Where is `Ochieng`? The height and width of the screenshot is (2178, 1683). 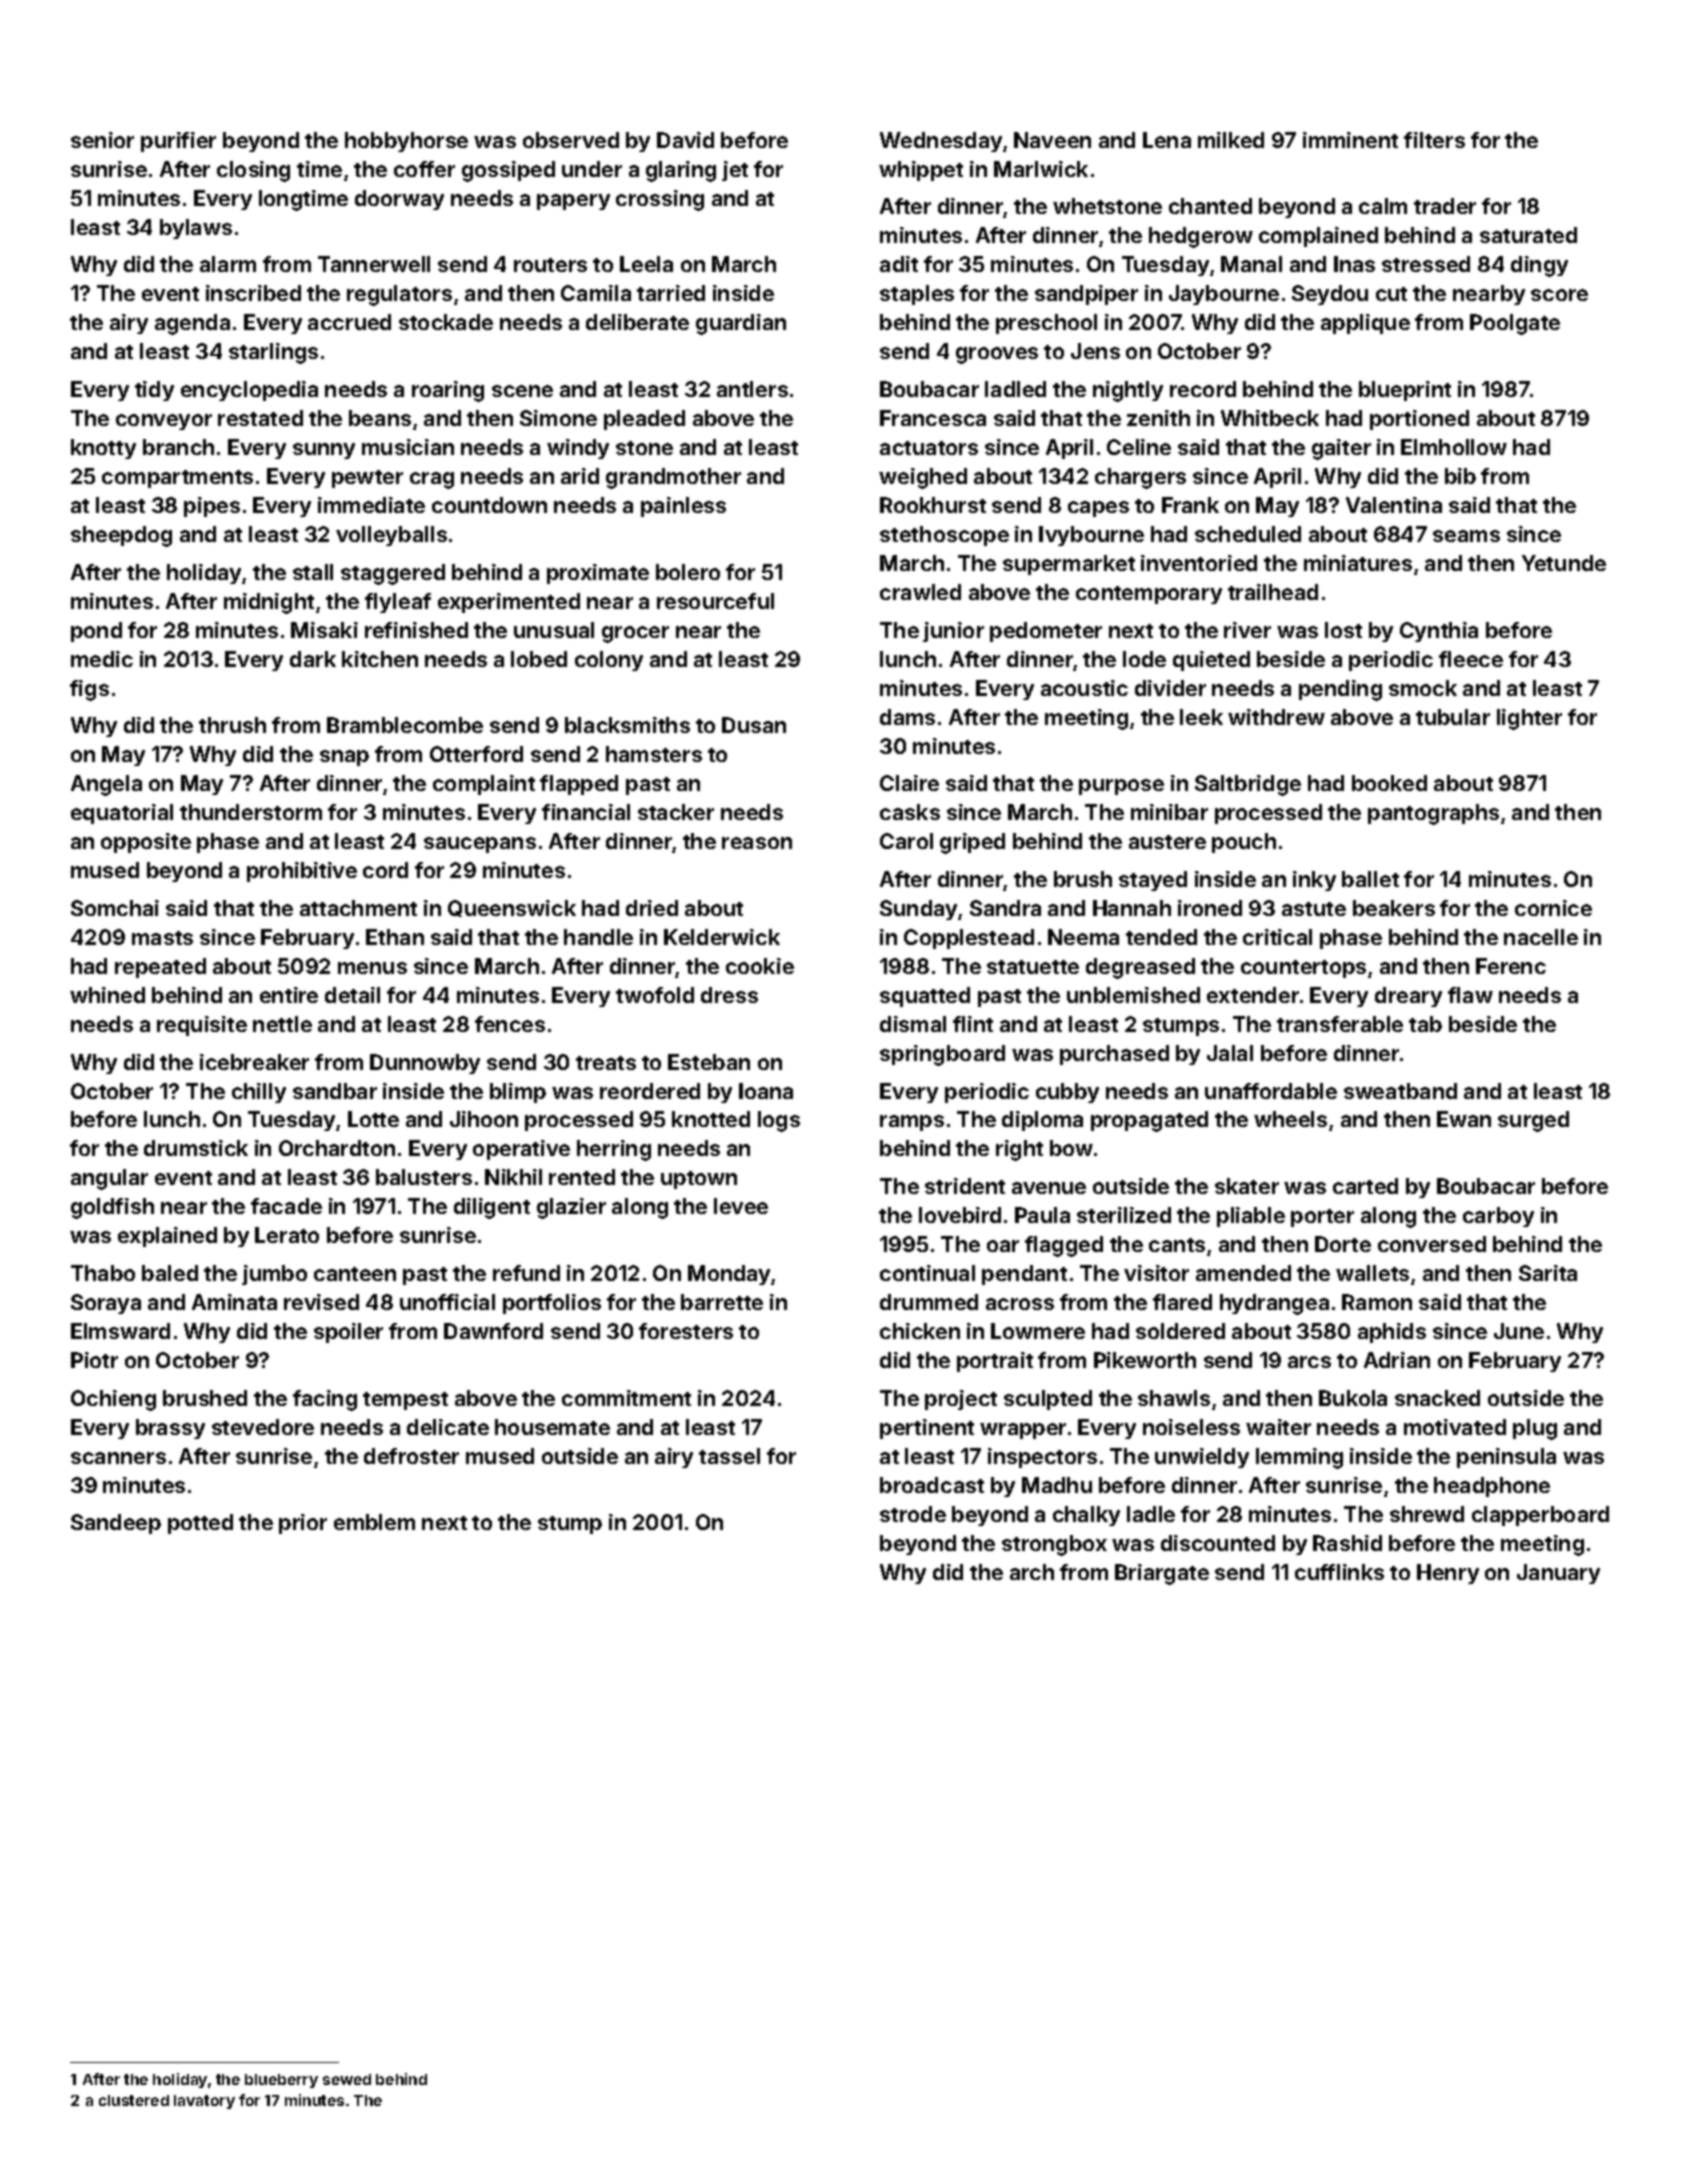 Ochieng is located at coordinates (113, 1400).
